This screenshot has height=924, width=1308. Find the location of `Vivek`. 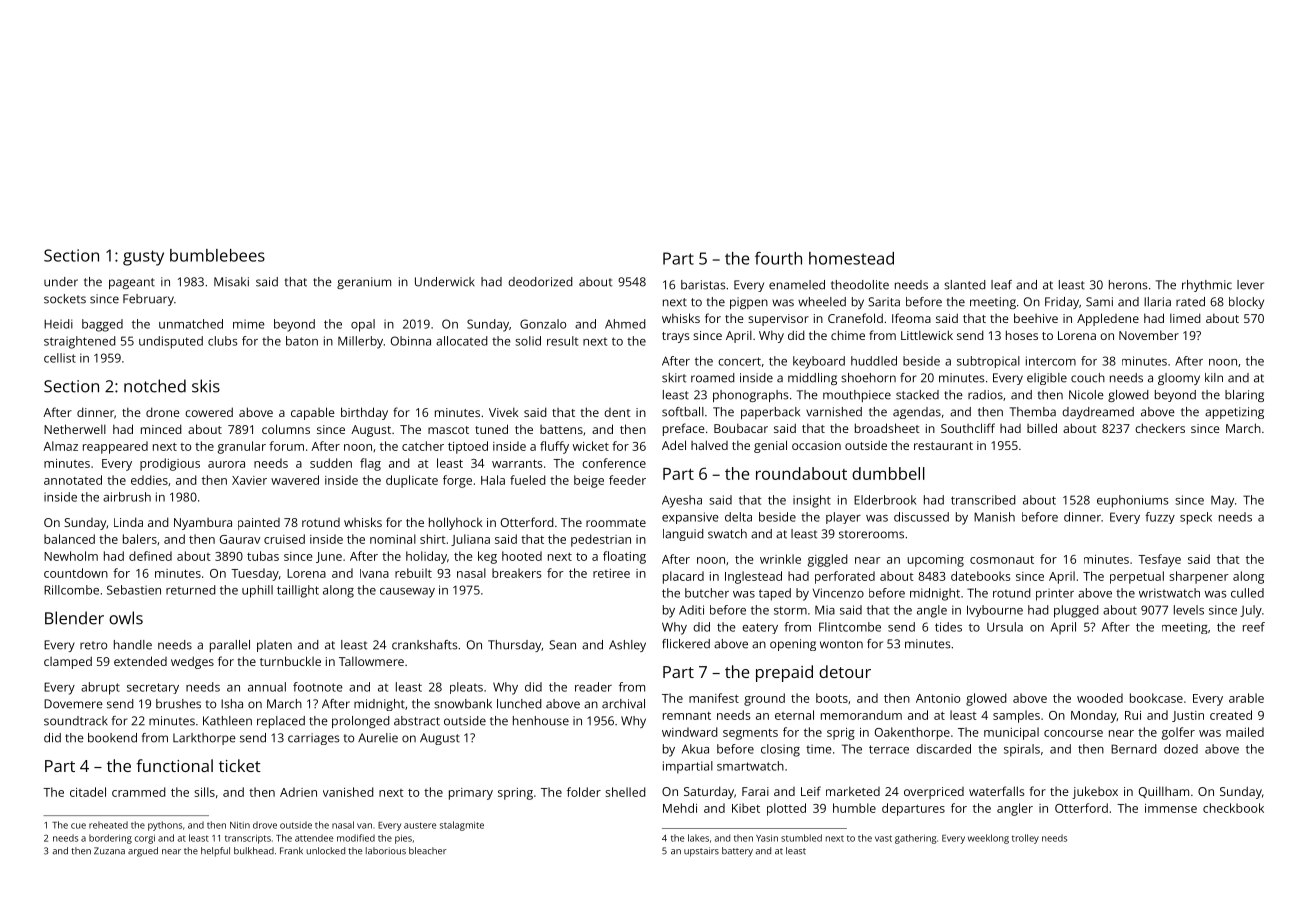

Vivek is located at coordinates (504, 412).
